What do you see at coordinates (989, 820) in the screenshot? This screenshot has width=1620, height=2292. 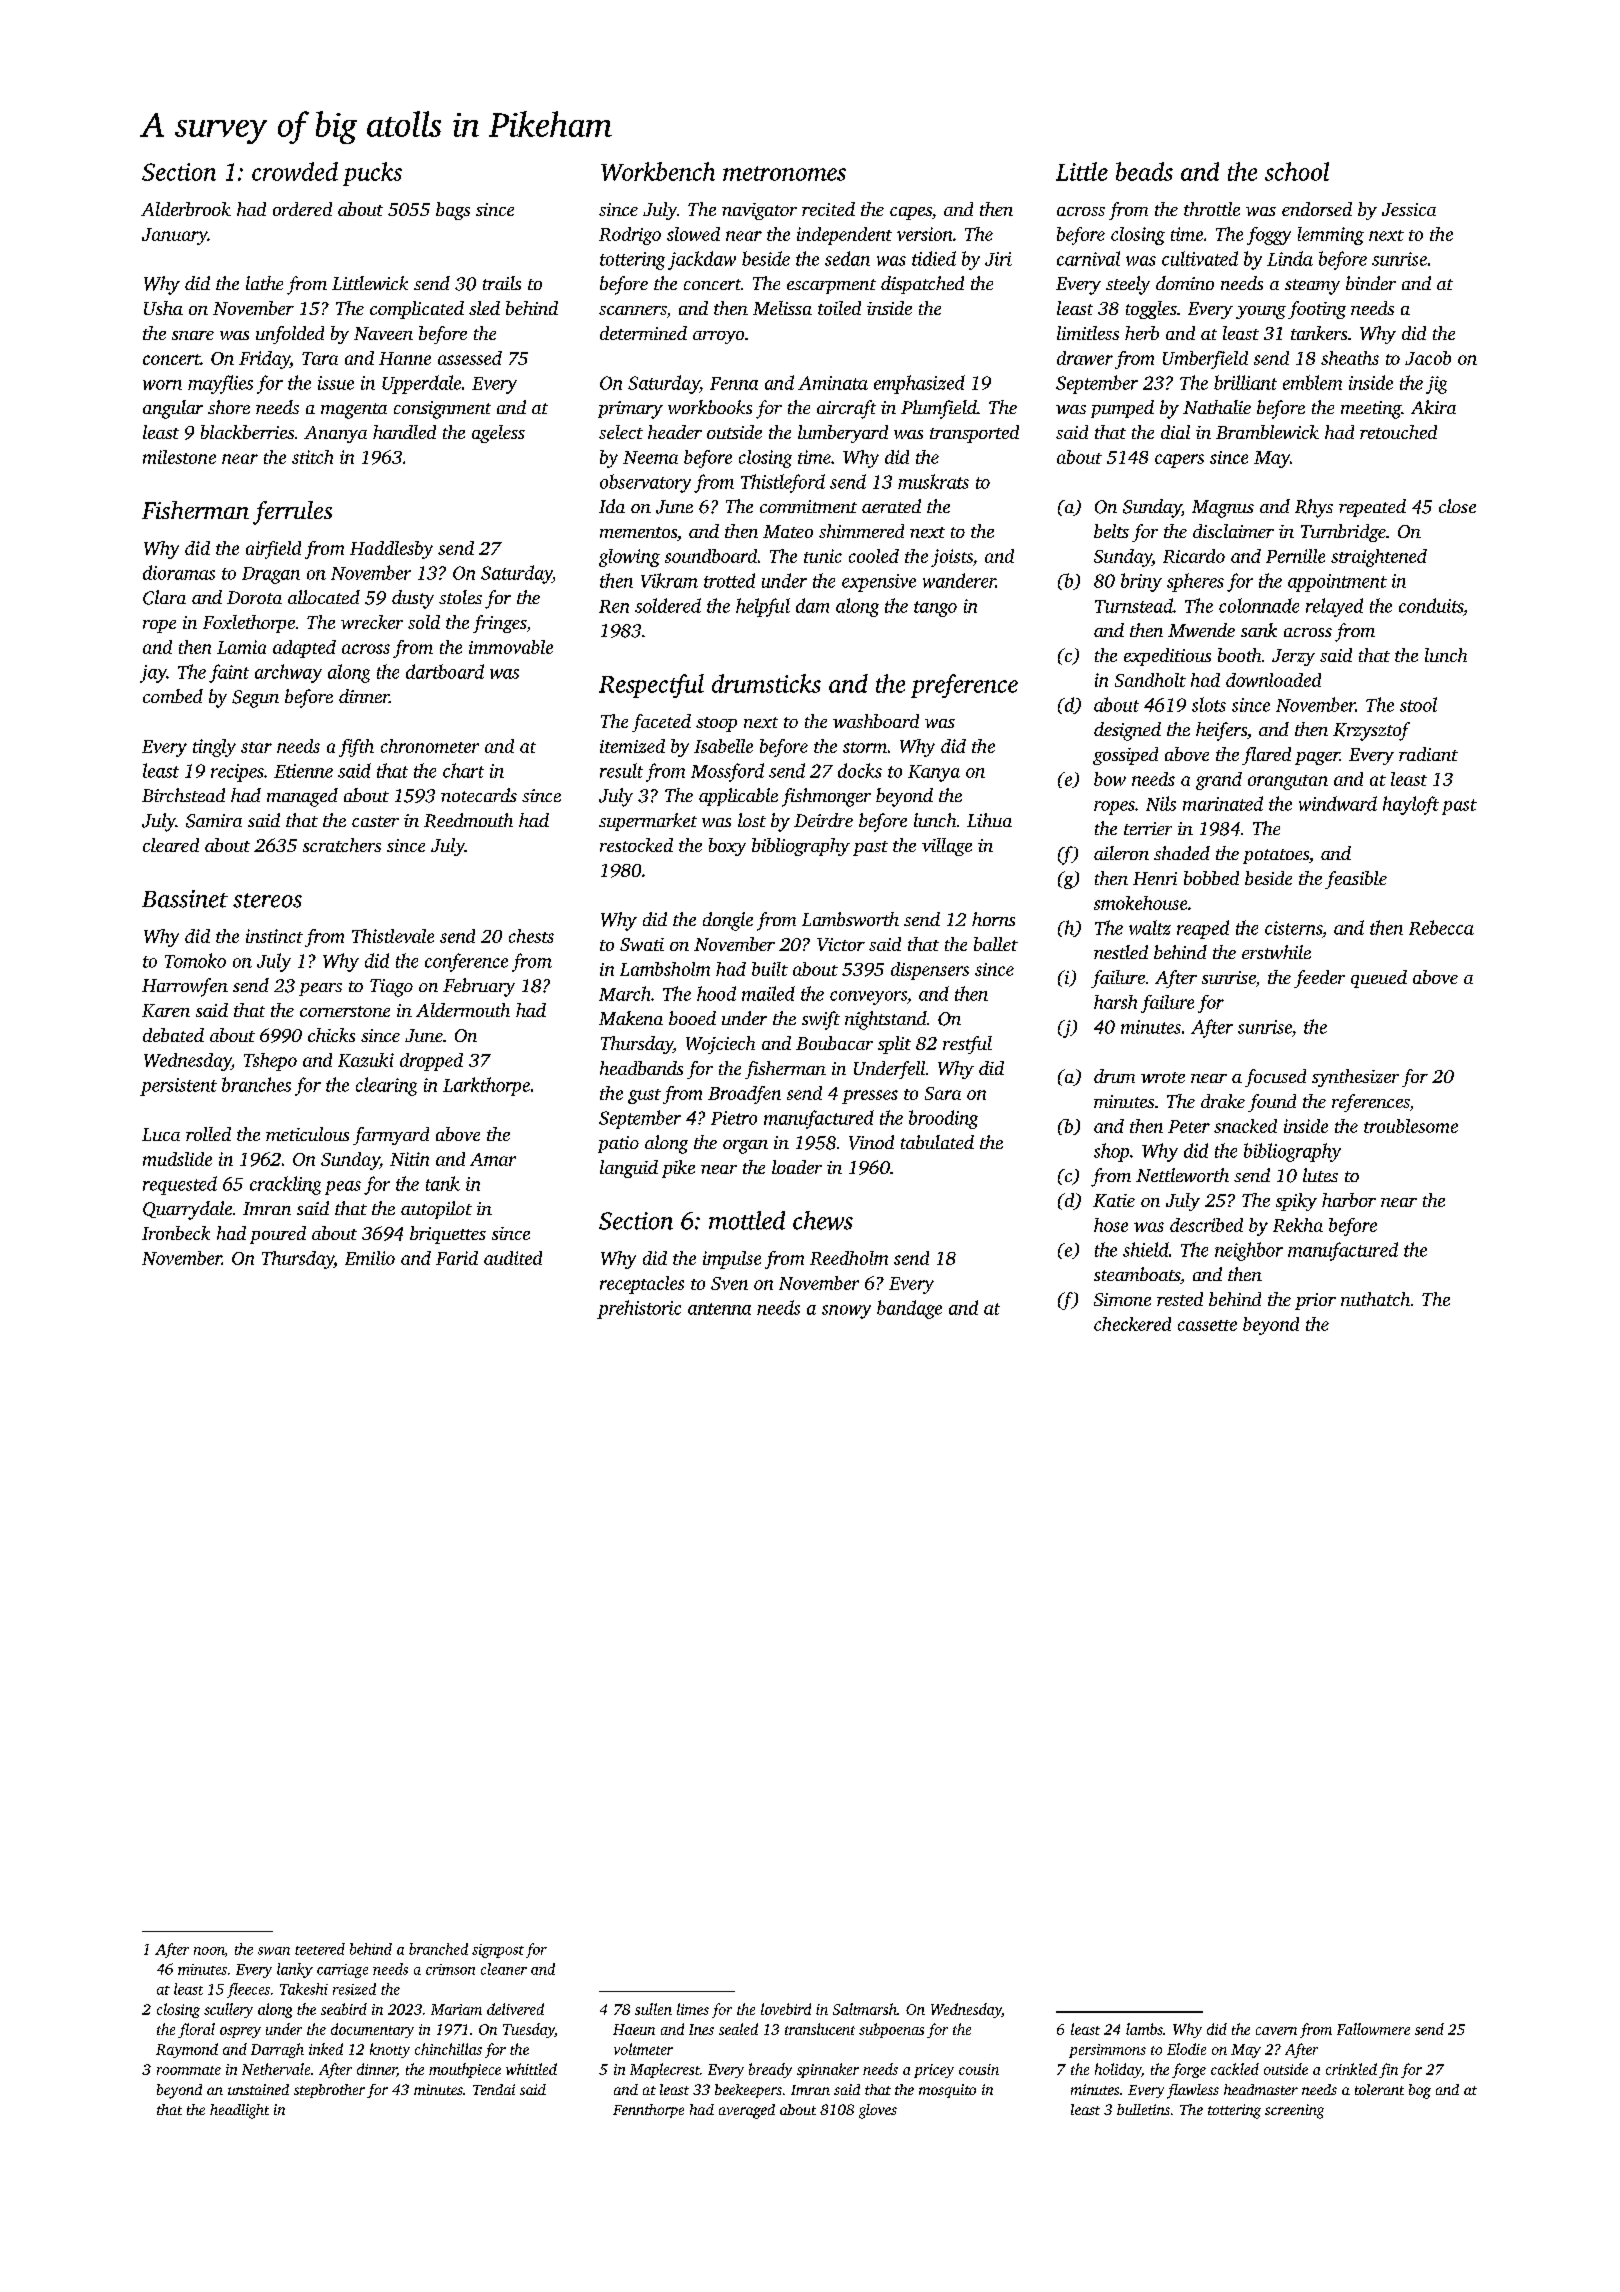 I see `Lihua` at bounding box center [989, 820].
